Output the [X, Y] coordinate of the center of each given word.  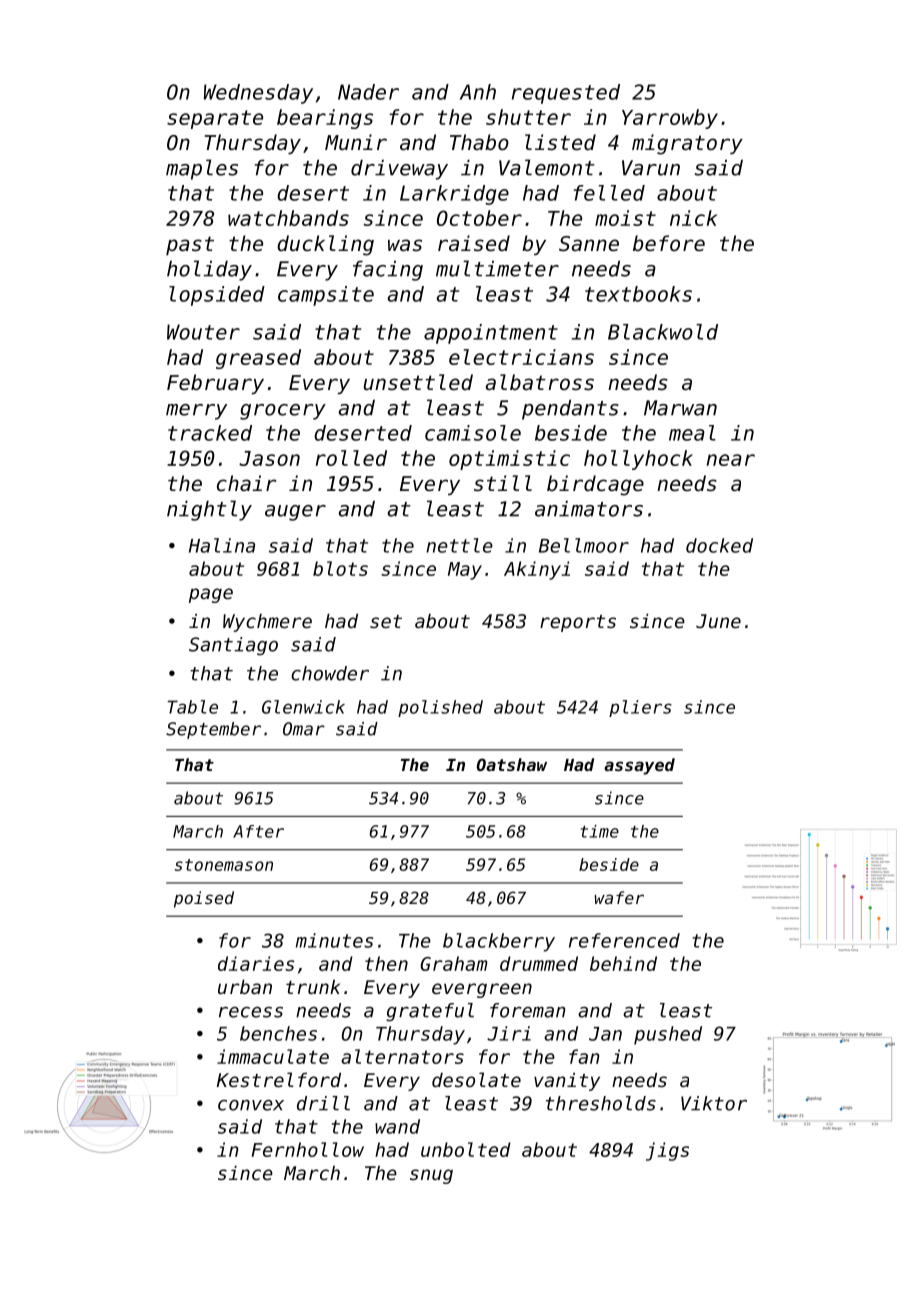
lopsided [217, 296]
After [258, 831]
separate [215, 119]
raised [474, 243]
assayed [639, 766]
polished [440, 708]
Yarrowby [670, 119]
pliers [640, 708]
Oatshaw [512, 764]
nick [693, 218]
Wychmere [267, 623]
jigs [667, 1151]
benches [278, 1033]
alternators [402, 1056]
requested [566, 94]
